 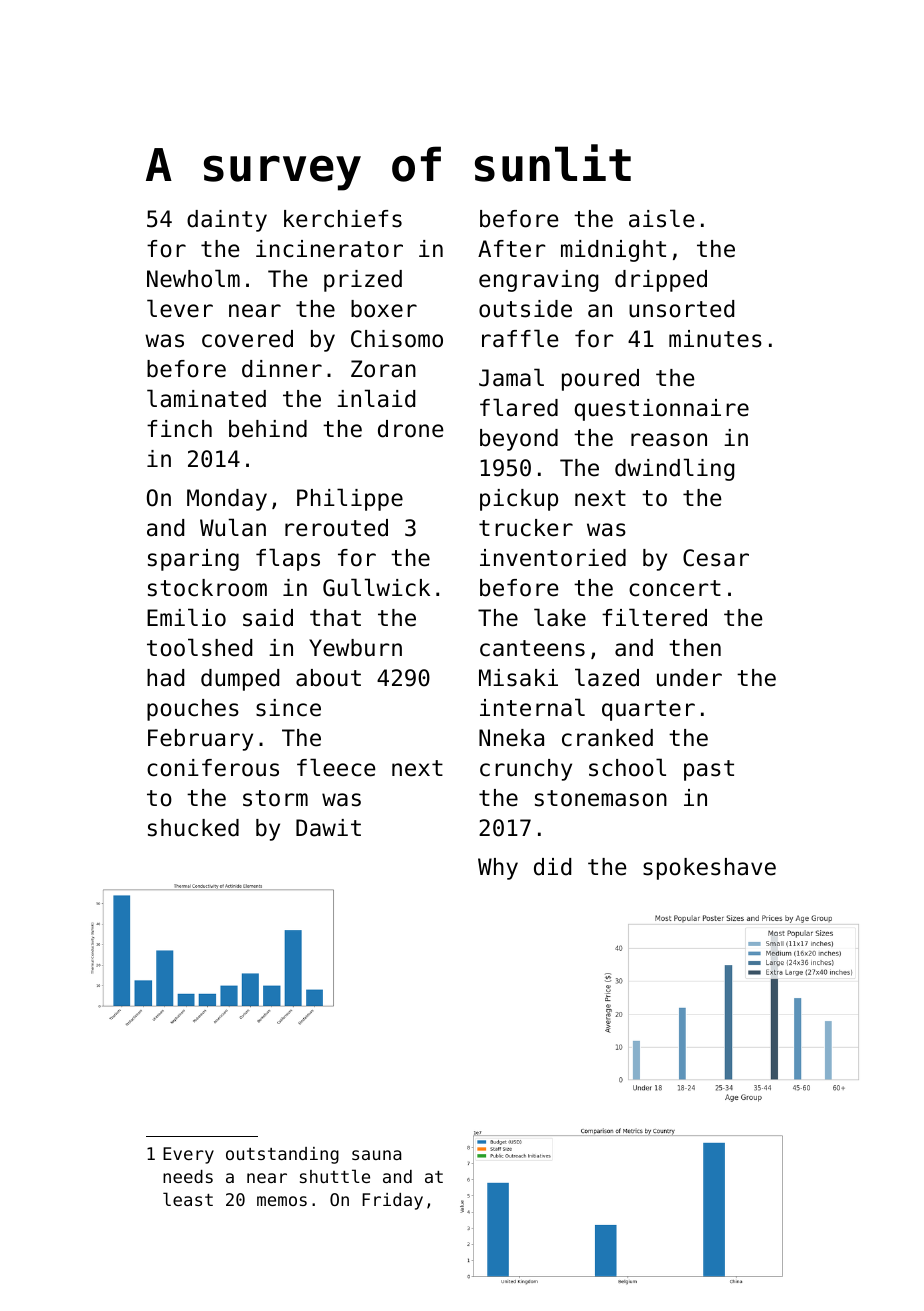 I want to click on shuttle, so click(x=335, y=1176).
